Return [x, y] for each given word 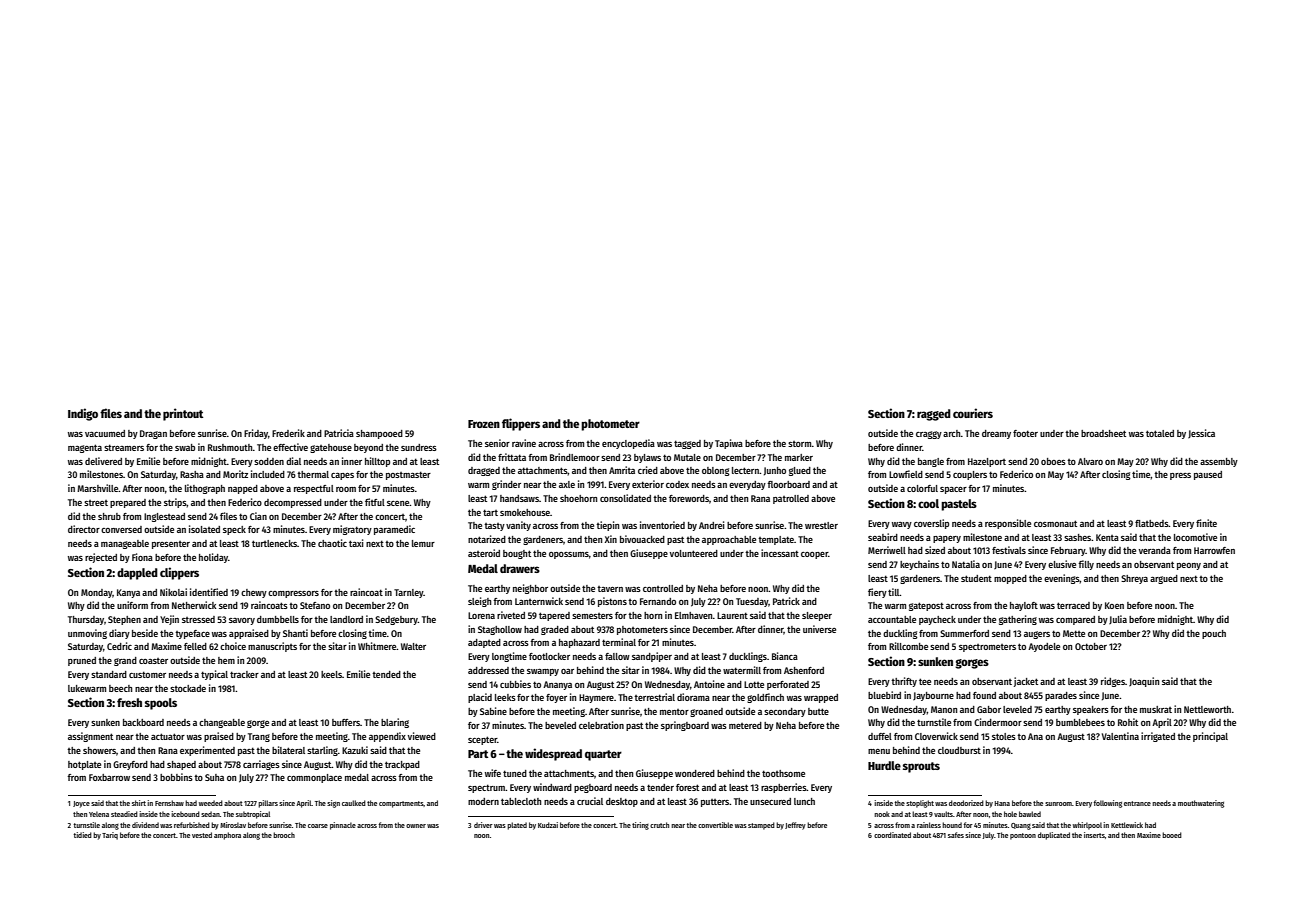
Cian [258, 516]
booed [1172, 835]
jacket [1026, 682]
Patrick [786, 601]
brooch [284, 835]
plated [517, 826]
